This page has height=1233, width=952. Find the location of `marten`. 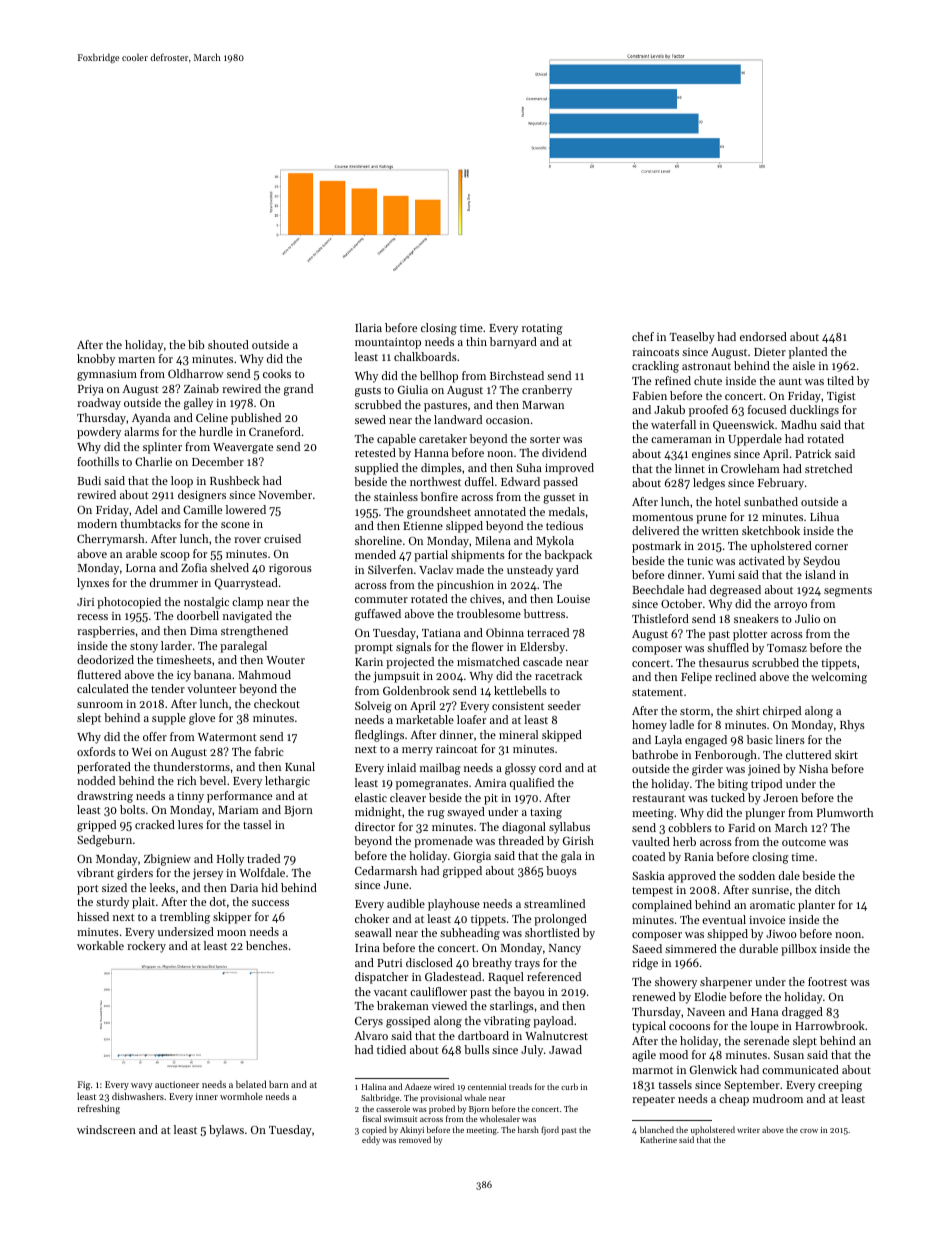

marten is located at coordinates (136, 359).
